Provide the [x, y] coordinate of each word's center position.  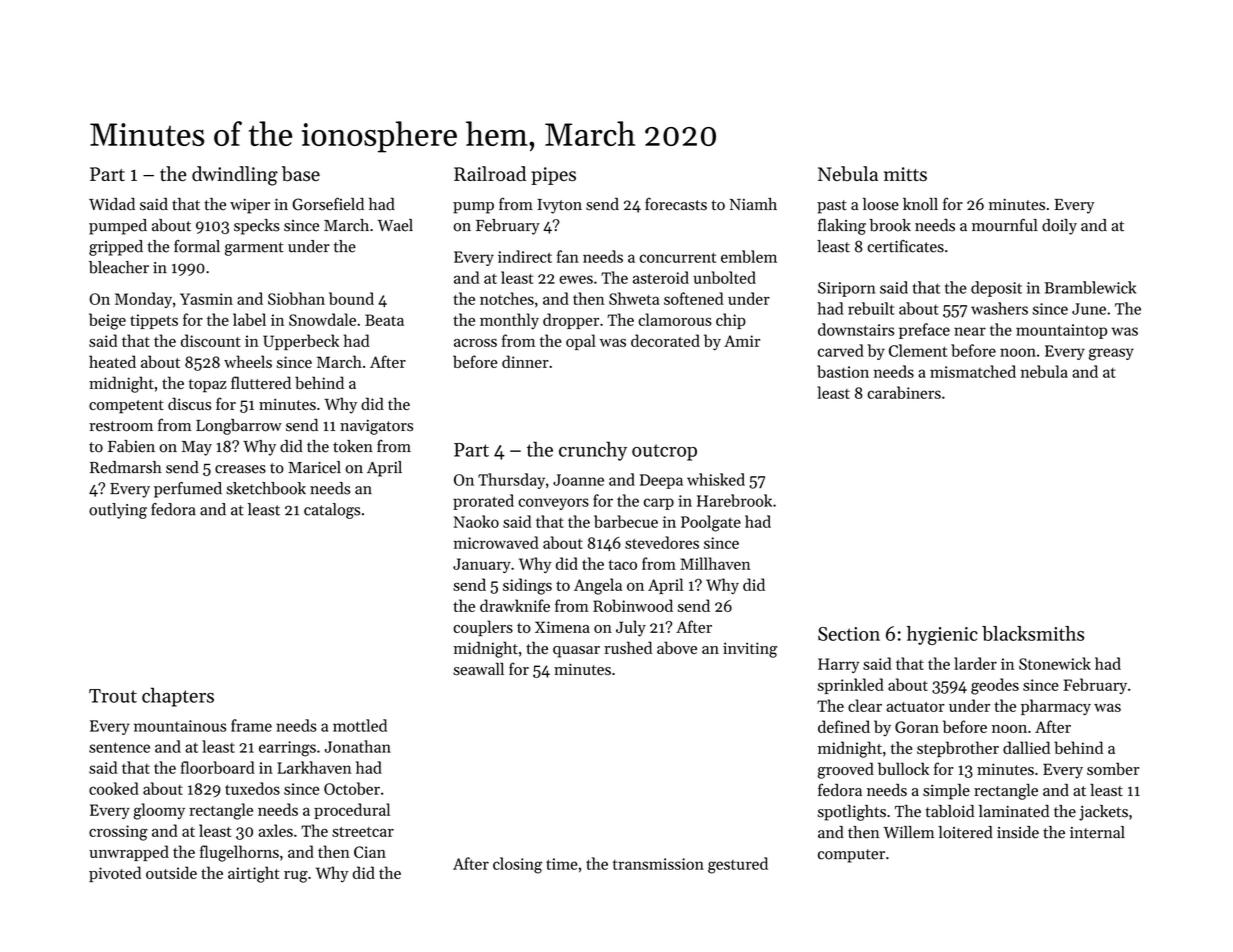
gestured [738, 865]
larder [975, 663]
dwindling [235, 176]
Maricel [314, 467]
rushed [628, 647]
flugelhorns [239, 853]
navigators [376, 427]
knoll [920, 204]
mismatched [973, 371]
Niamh [753, 204]
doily [1059, 227]
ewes [576, 279]
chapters [178, 697]
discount [211, 340]
